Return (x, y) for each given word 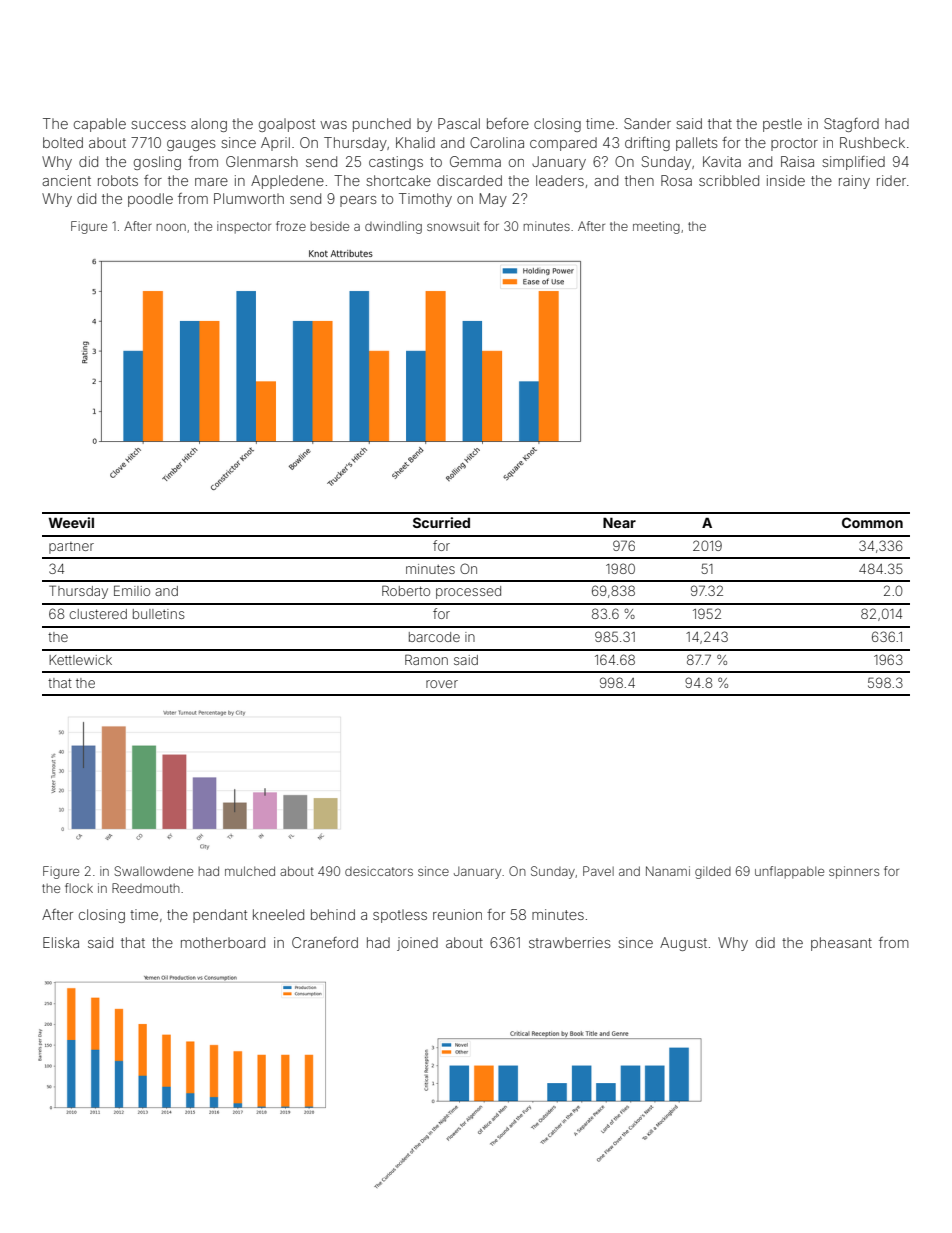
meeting (656, 227)
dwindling (393, 227)
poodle (150, 200)
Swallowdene (153, 871)
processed (468, 592)
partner (71, 548)
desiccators (379, 871)
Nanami (668, 871)
